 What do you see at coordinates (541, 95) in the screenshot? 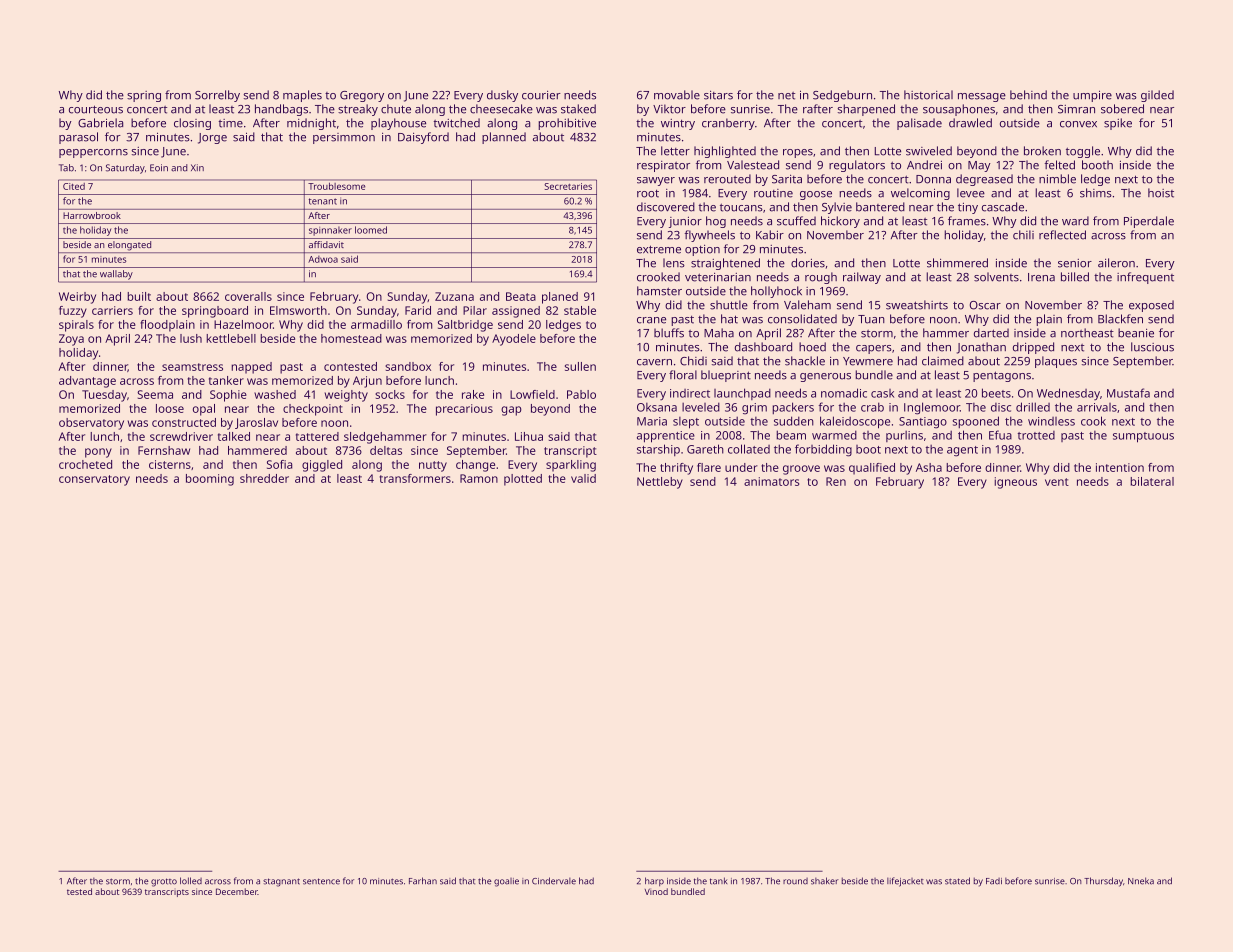
I see `courier` at bounding box center [541, 95].
